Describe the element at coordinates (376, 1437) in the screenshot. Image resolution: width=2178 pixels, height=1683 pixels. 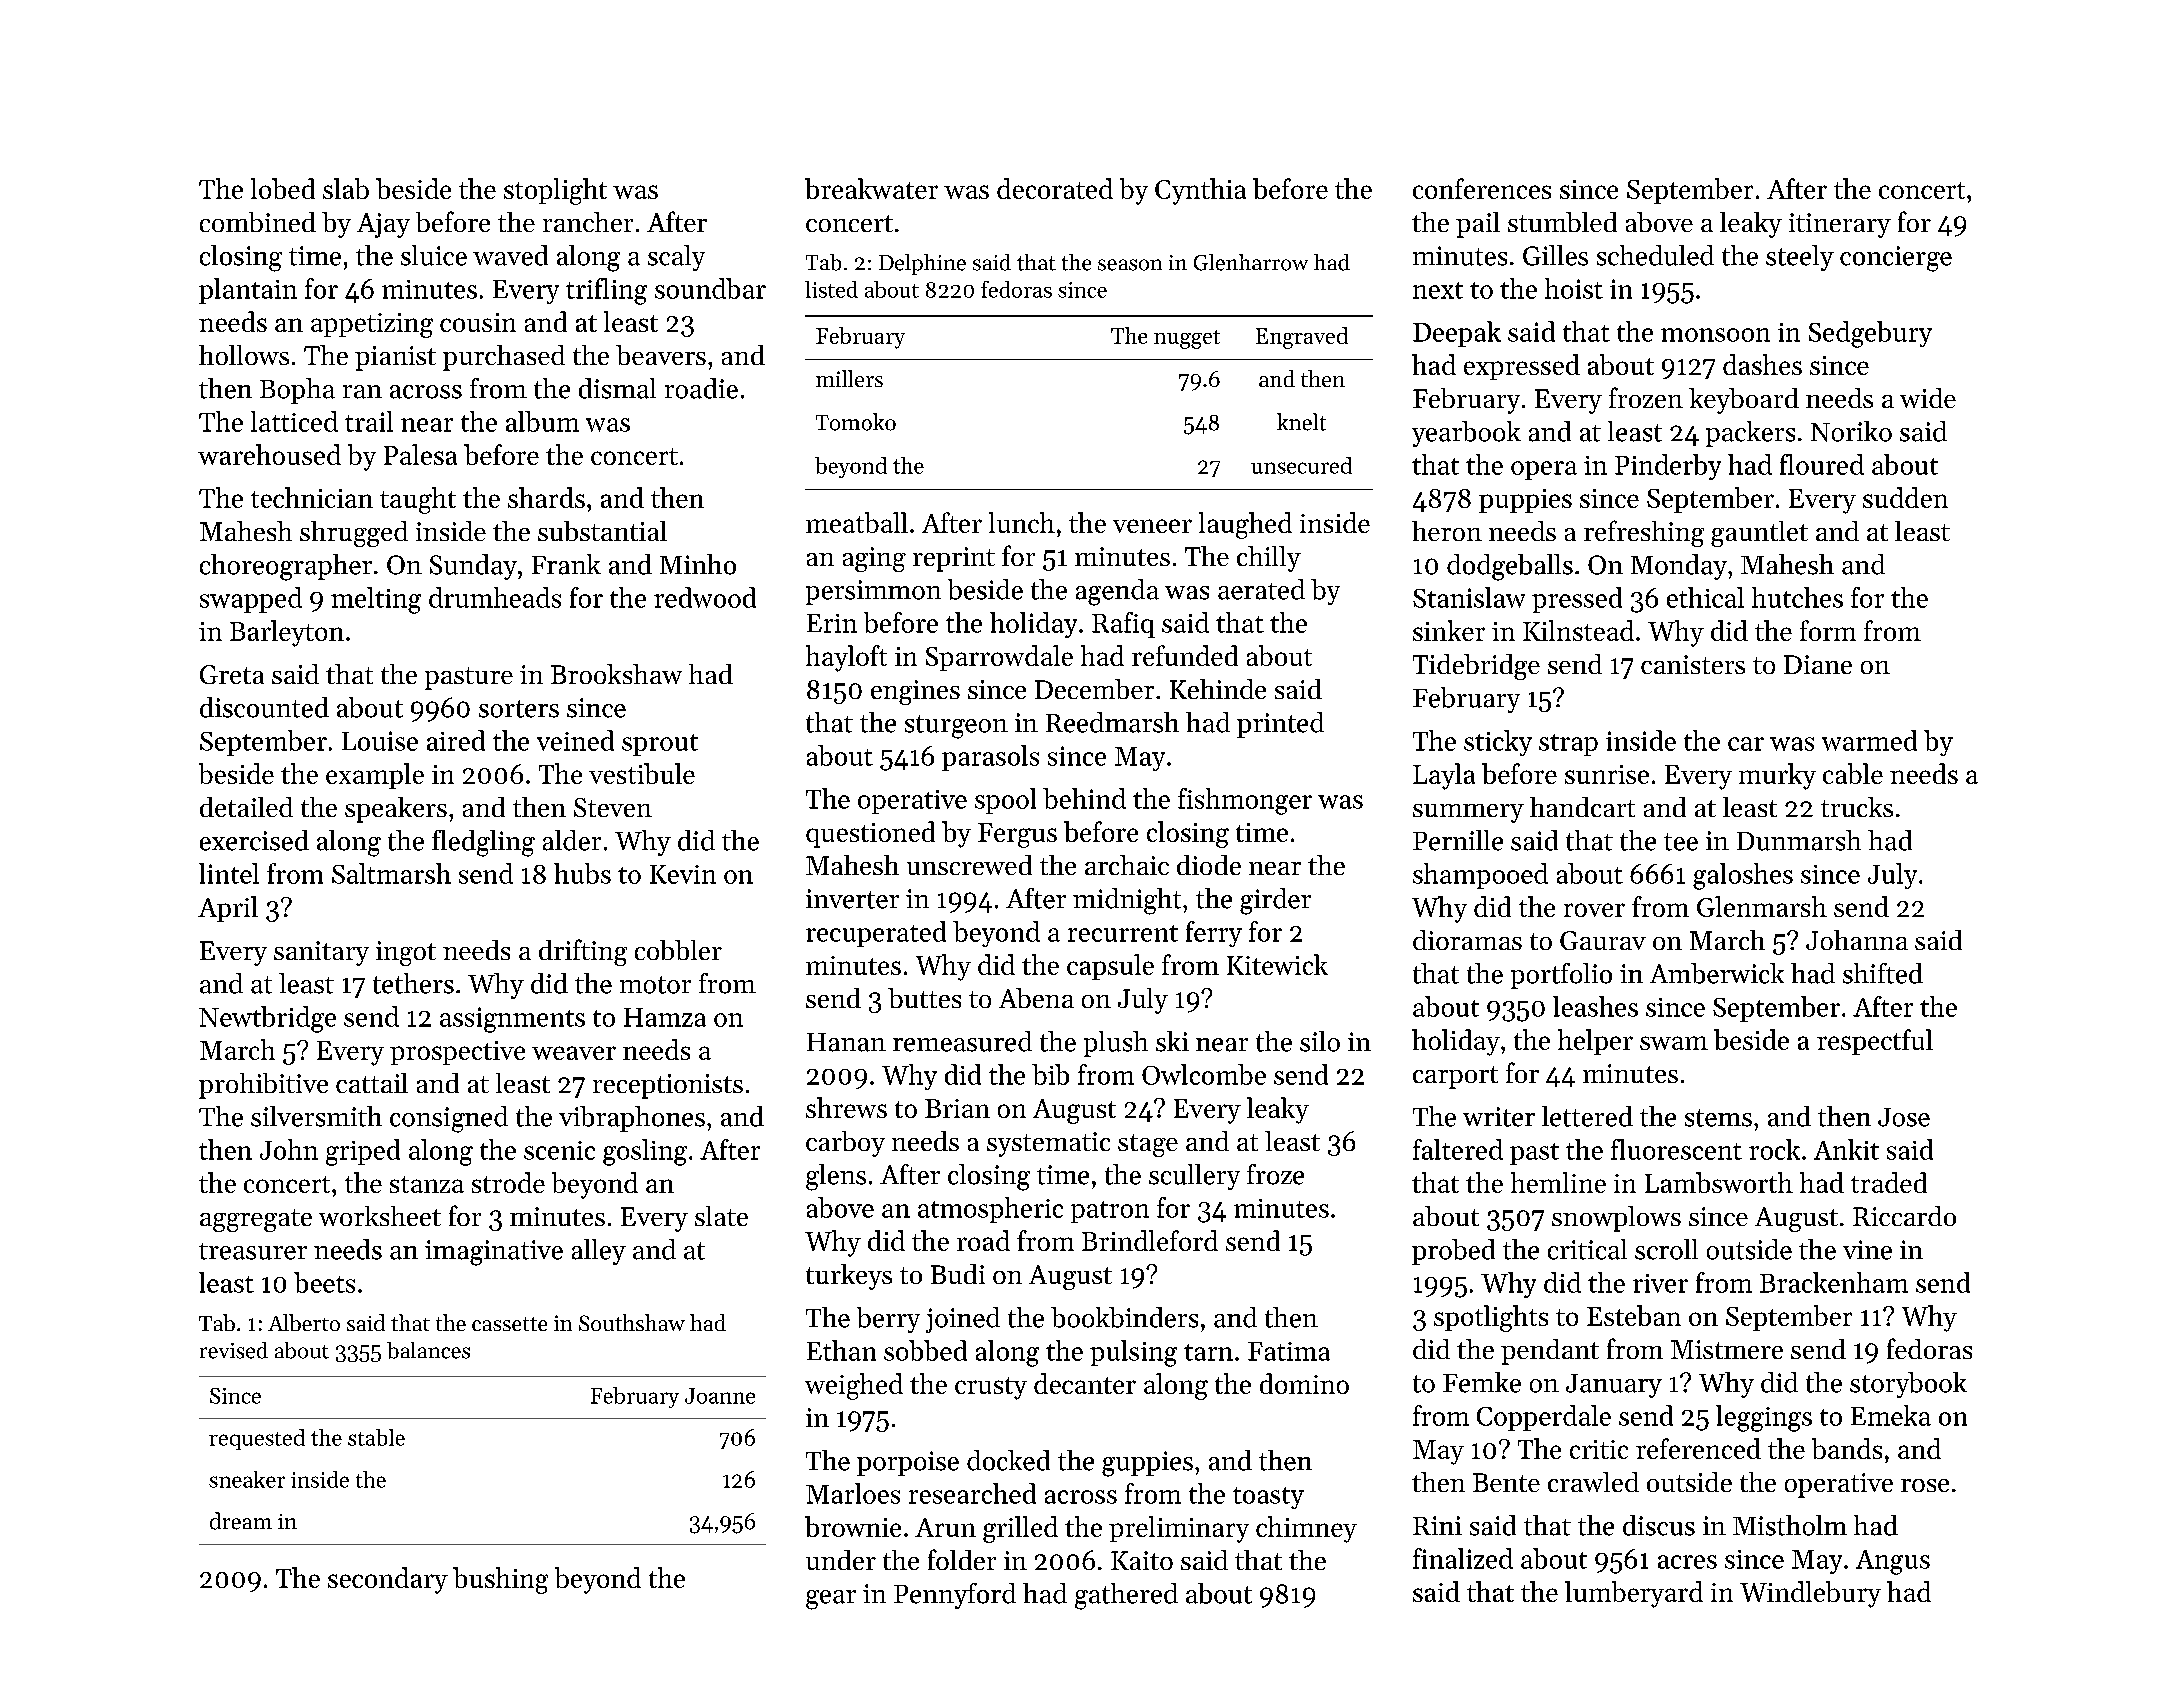
I see `stable` at that location.
